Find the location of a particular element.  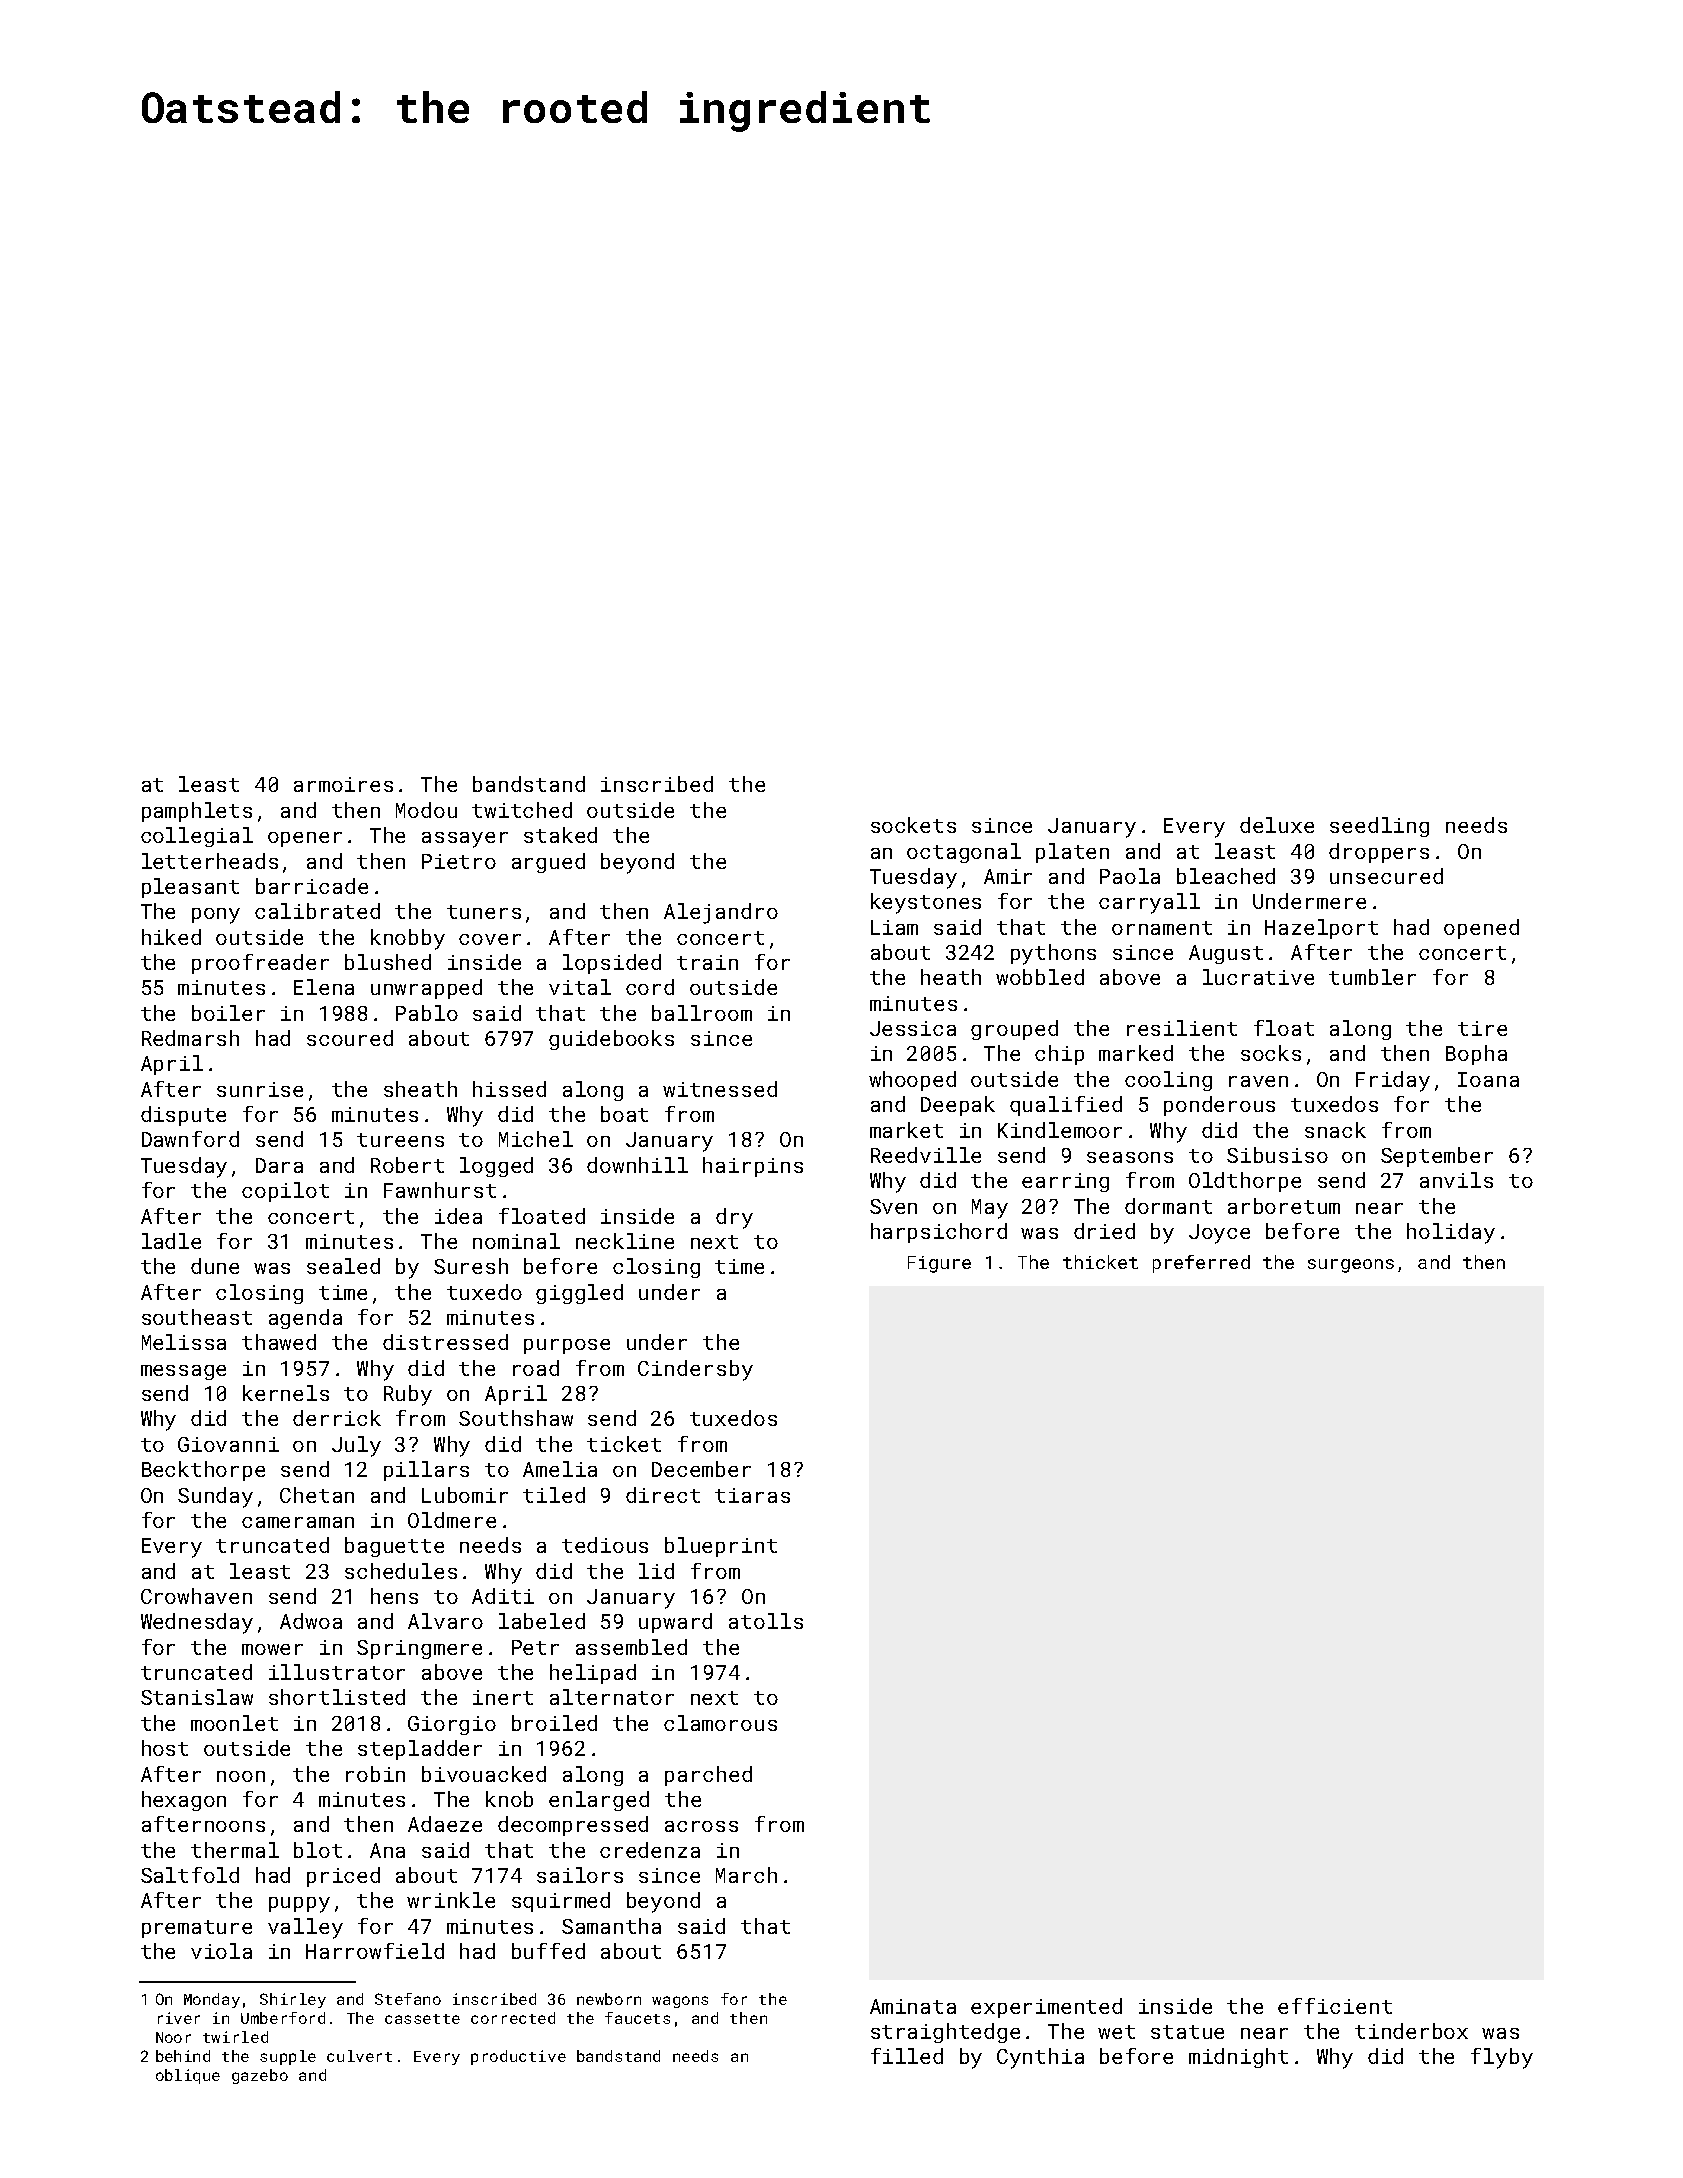

tumbler is located at coordinates (1372, 977).
